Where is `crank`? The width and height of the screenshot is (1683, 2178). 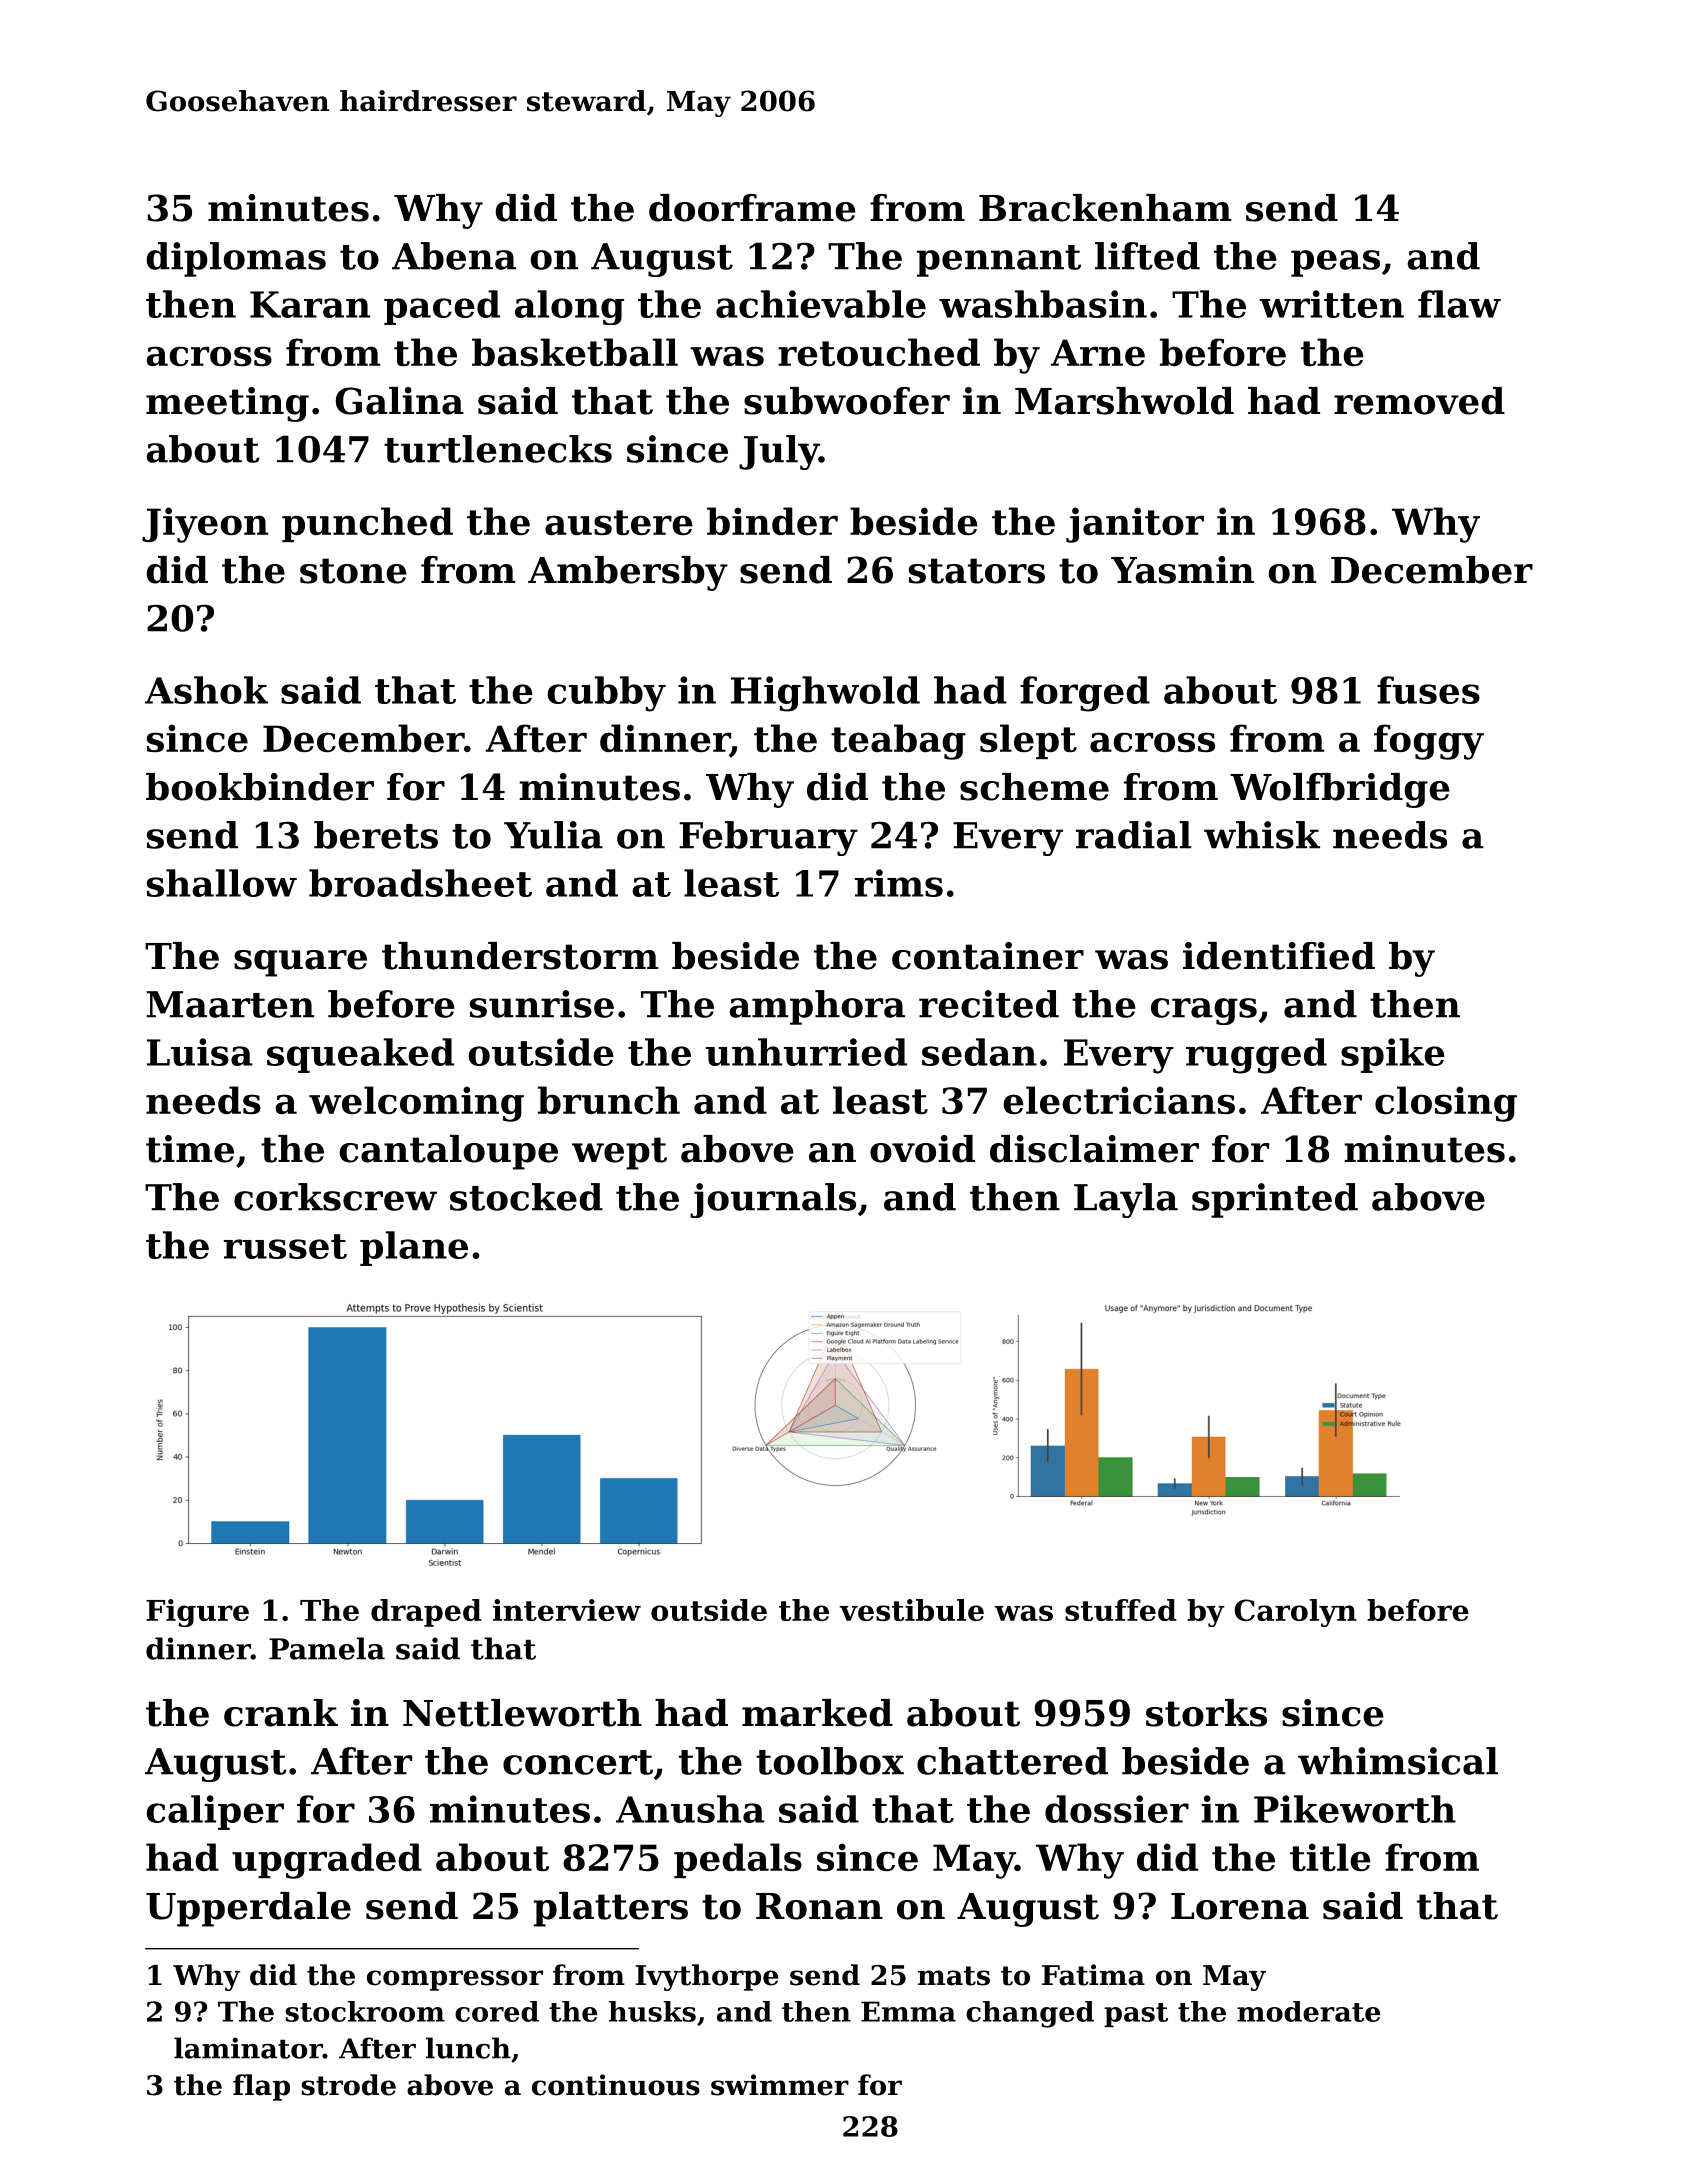 crank is located at coordinates (281, 1713).
